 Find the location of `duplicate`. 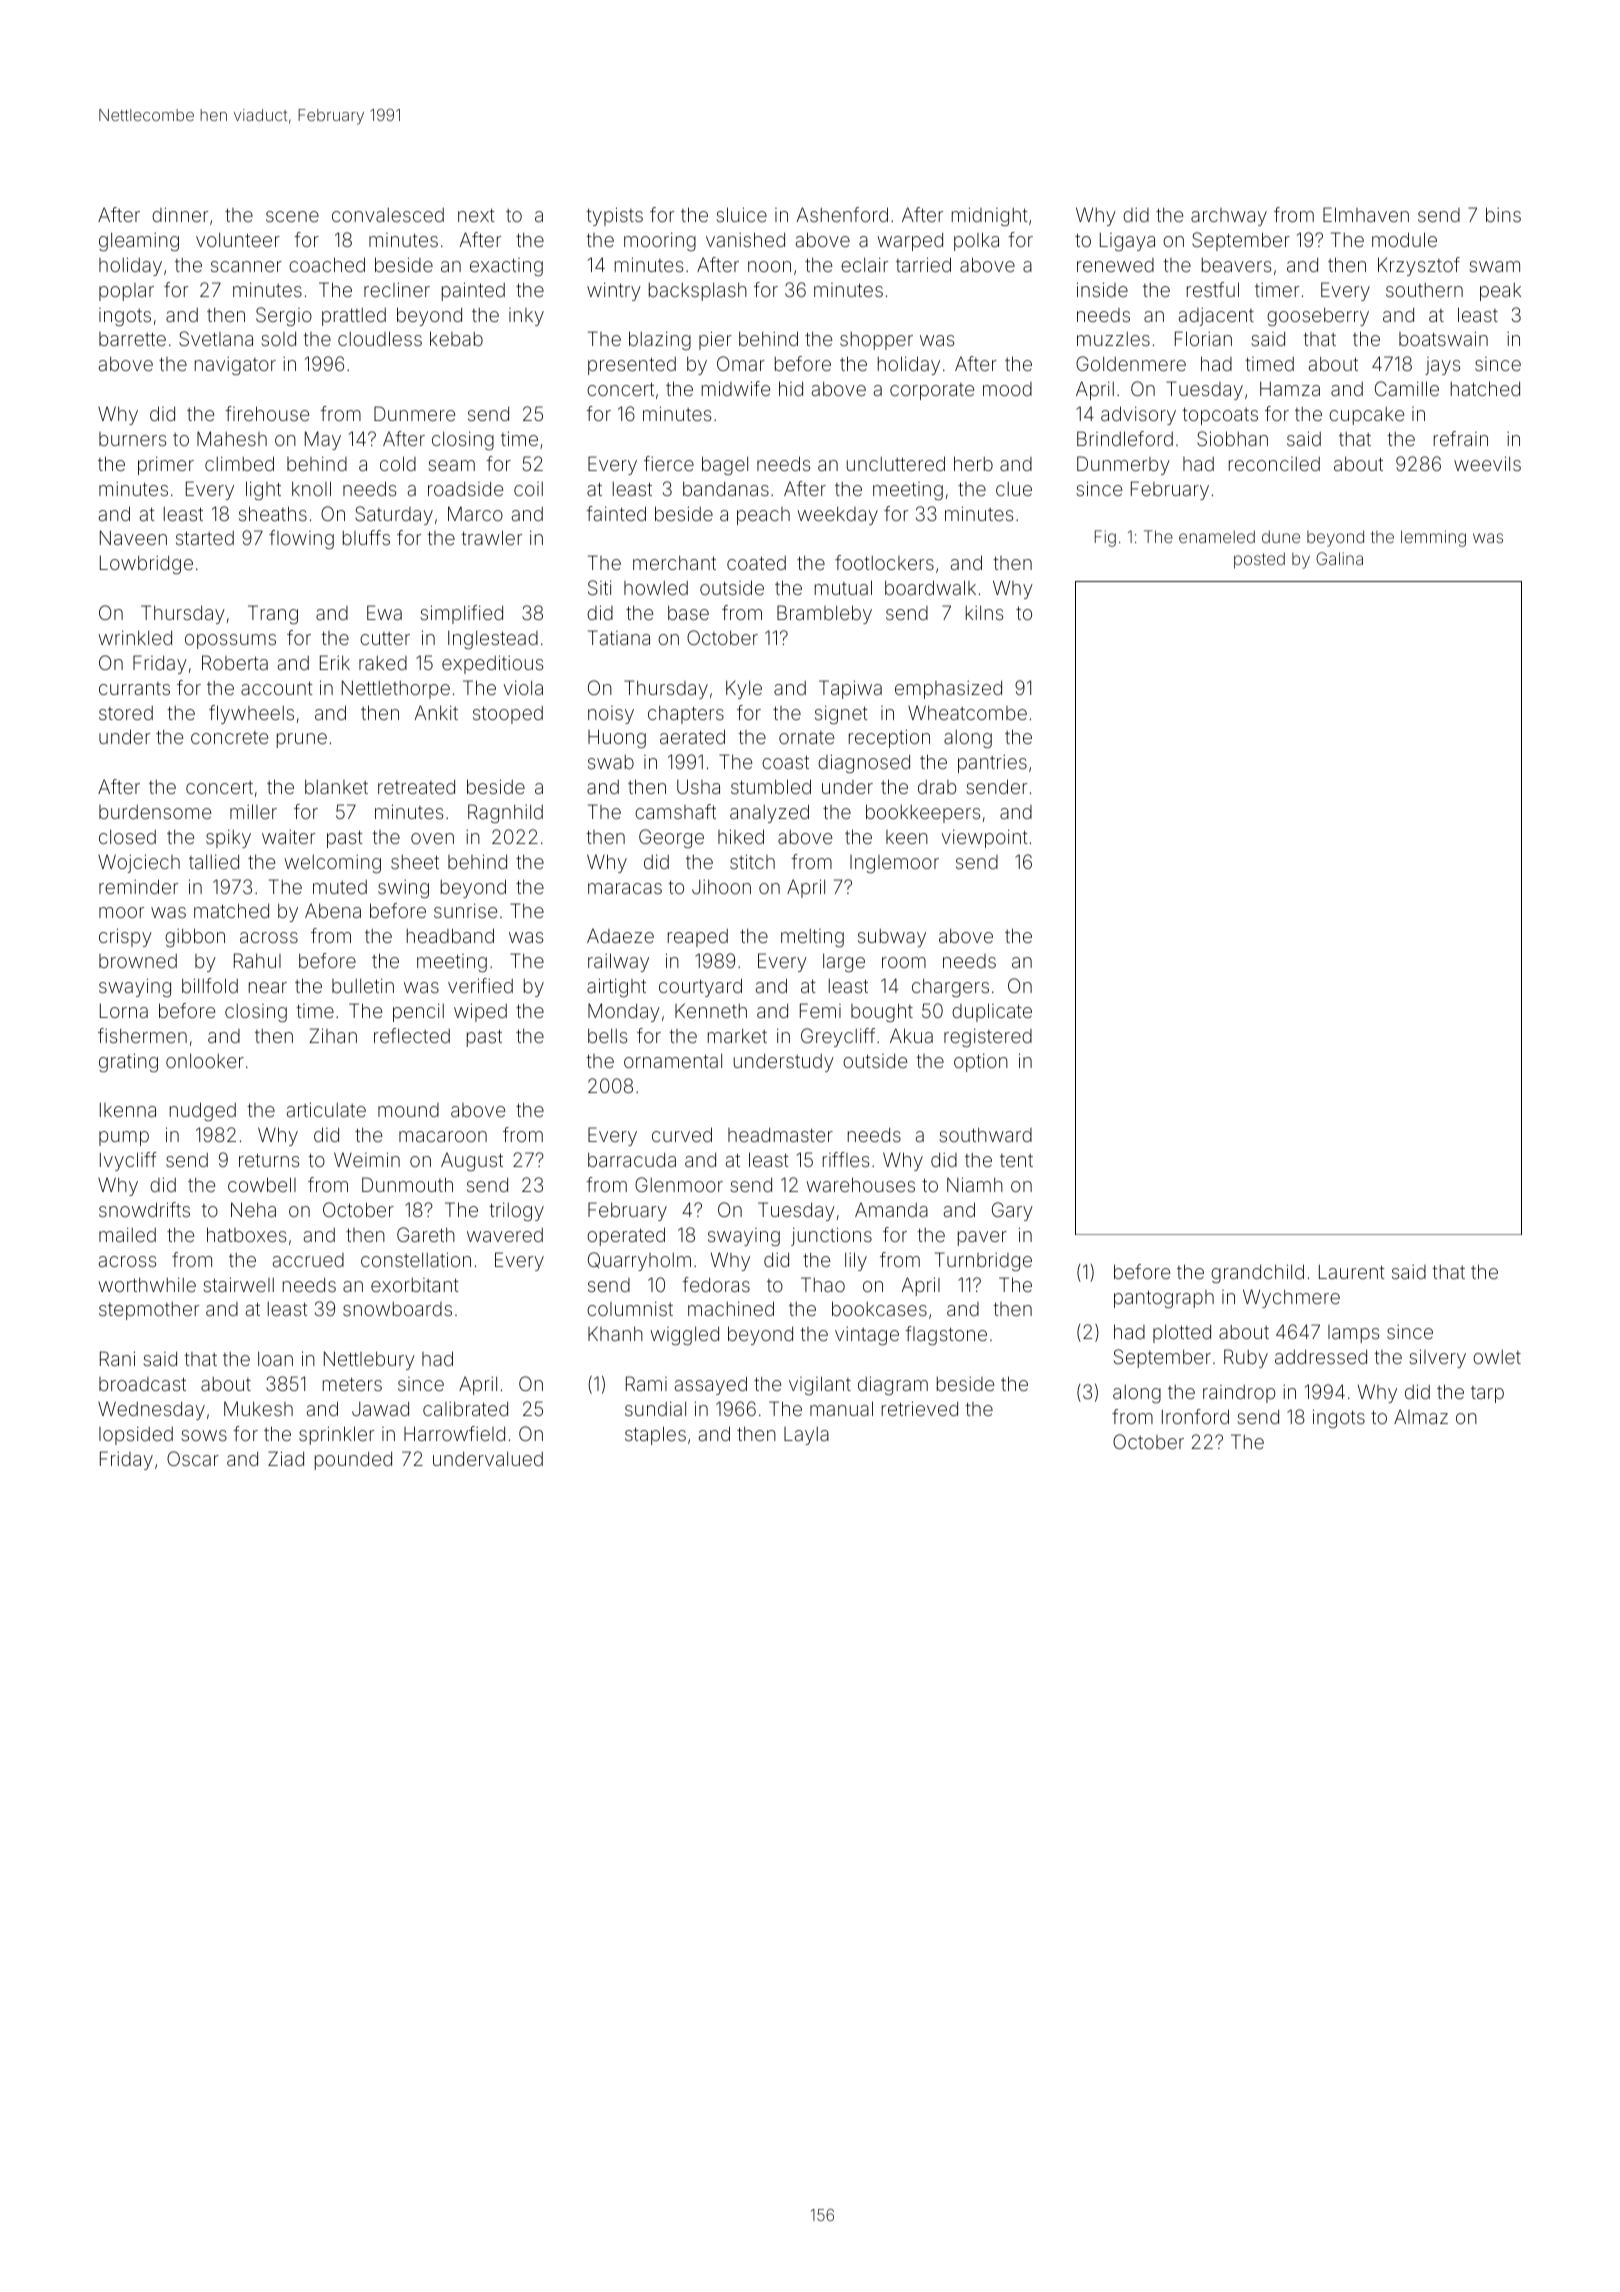

duplicate is located at coordinates (992, 1012).
